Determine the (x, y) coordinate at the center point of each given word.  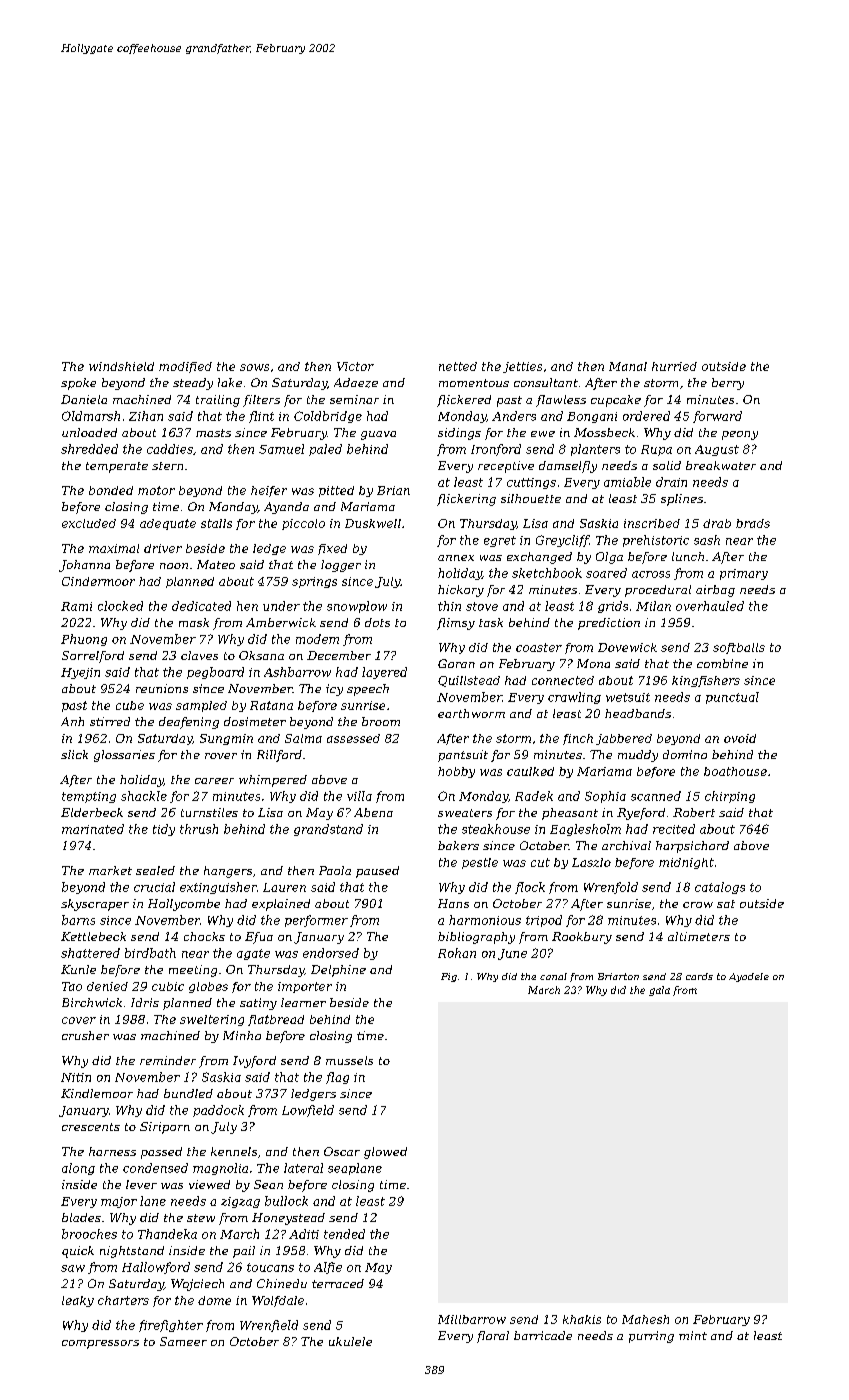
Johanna (84, 566)
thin (449, 606)
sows (254, 367)
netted (458, 366)
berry (728, 384)
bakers (458, 845)
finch (578, 739)
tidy (164, 830)
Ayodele (749, 977)
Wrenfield (269, 1326)
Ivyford (254, 1062)
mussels (349, 1060)
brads (753, 523)
